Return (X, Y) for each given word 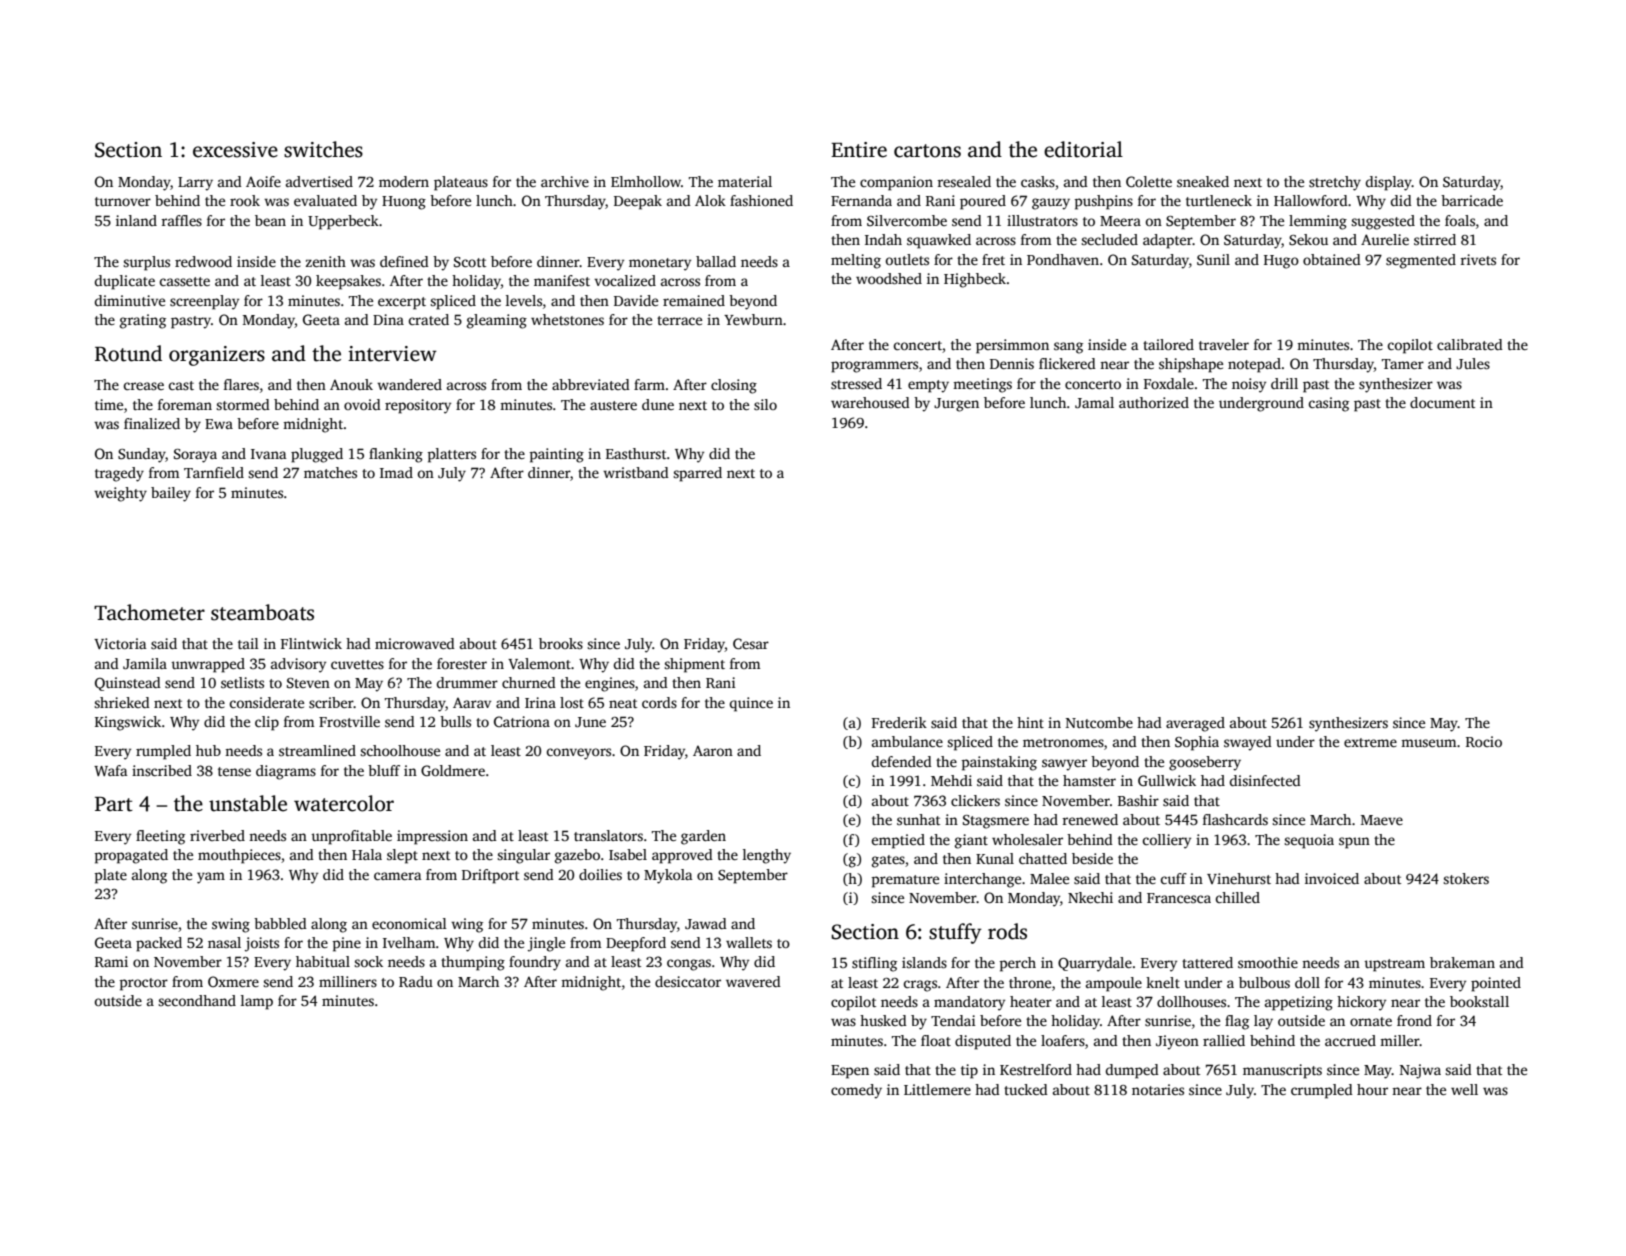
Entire (859, 150)
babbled (280, 923)
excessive (235, 150)
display (1389, 183)
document (1442, 402)
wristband (636, 472)
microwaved (415, 643)
